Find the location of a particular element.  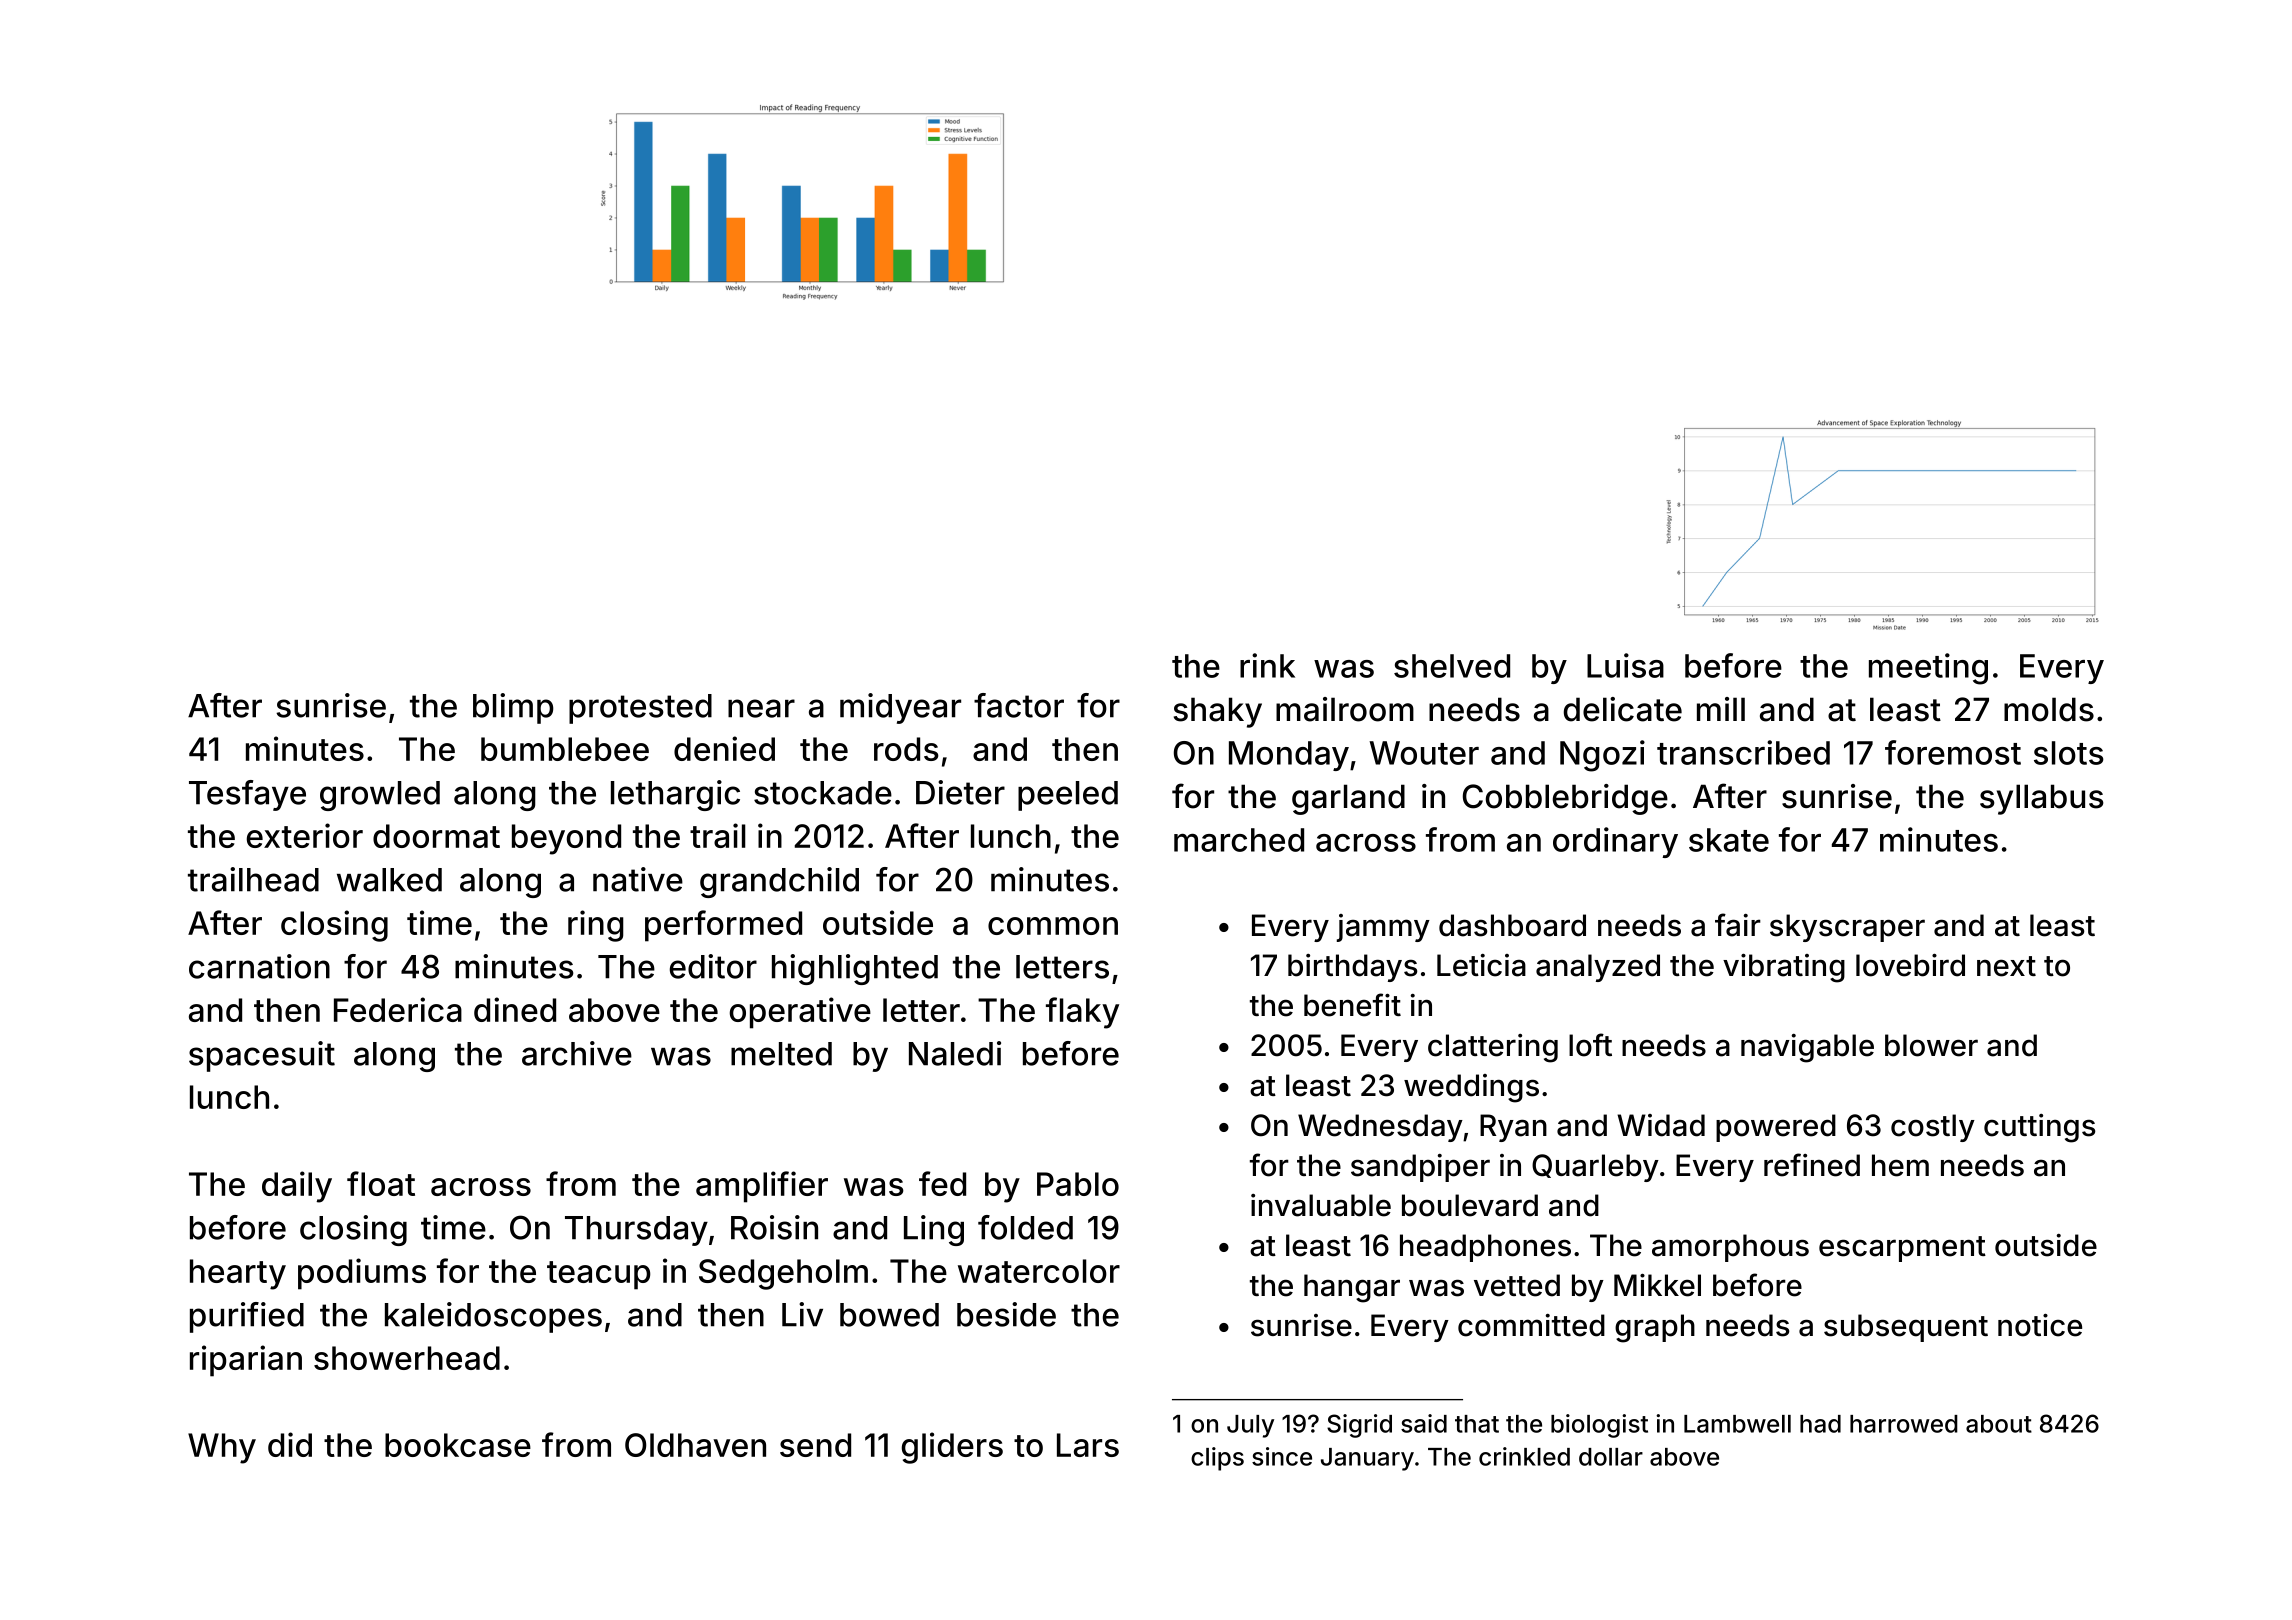

float is located at coordinates (381, 1183).
